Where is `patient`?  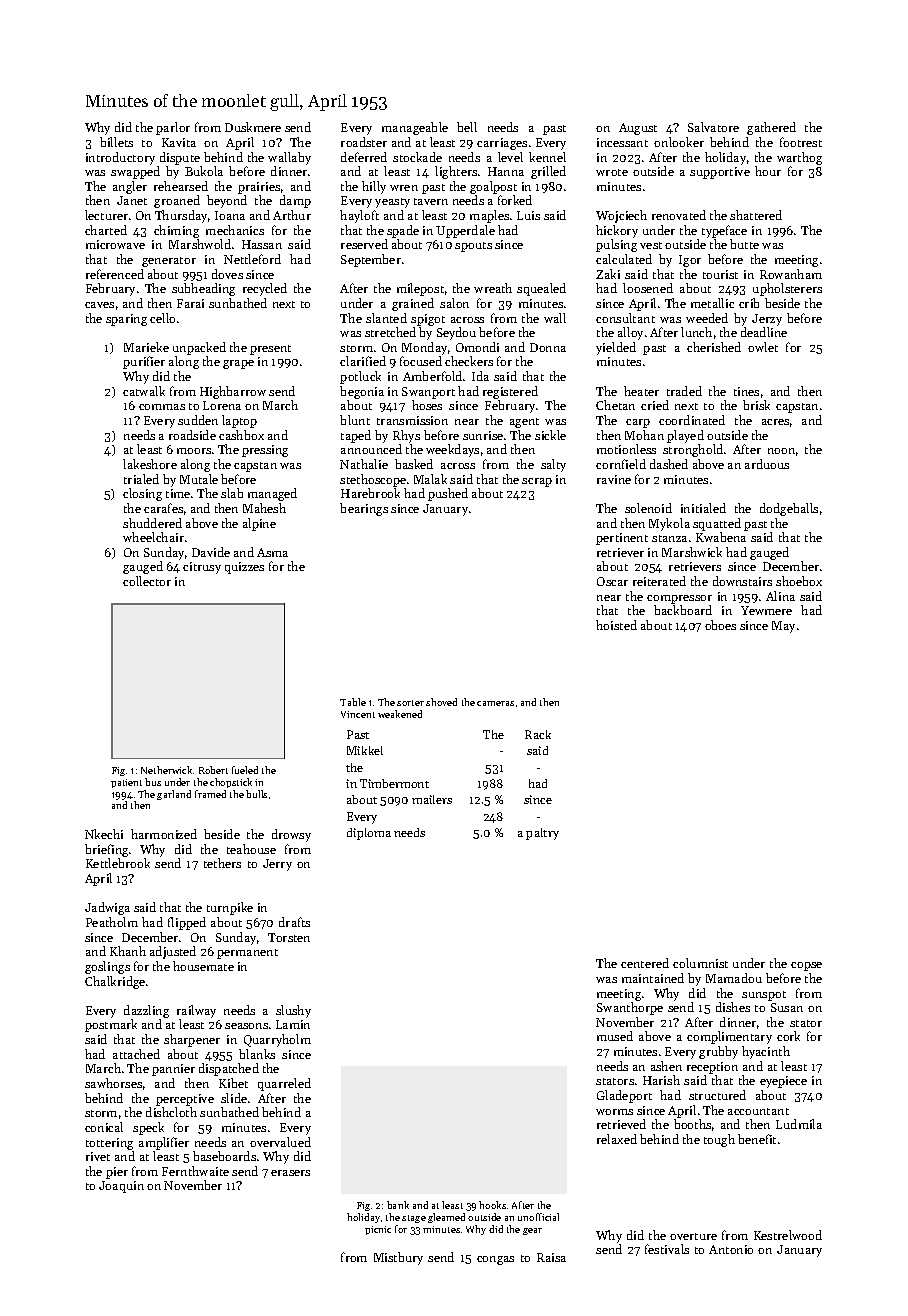
patient is located at coordinates (126, 783).
